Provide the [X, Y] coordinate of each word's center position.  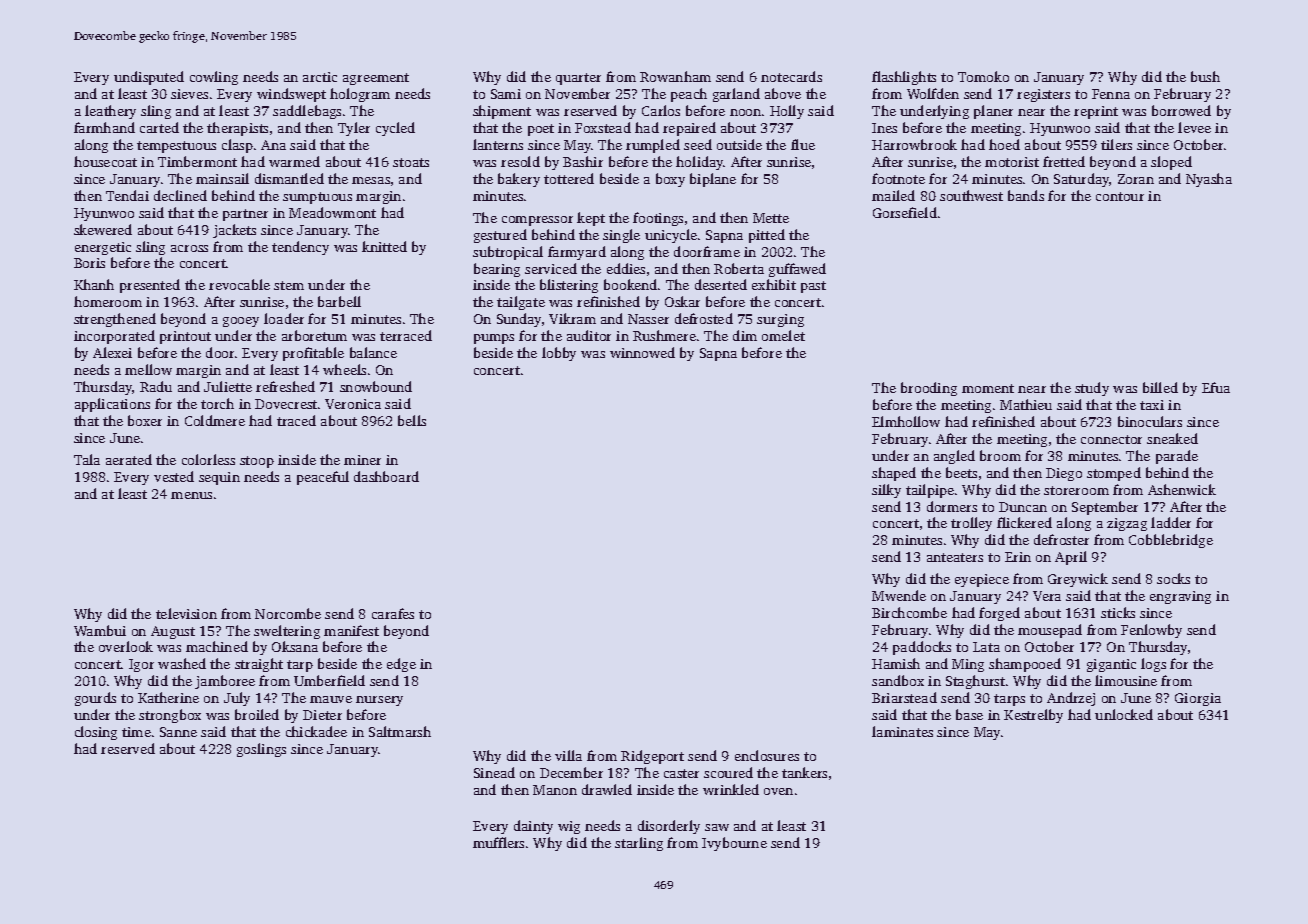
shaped [894, 474]
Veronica [353, 404]
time [136, 732]
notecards [791, 76]
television [186, 613]
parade [1177, 457]
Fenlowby [1151, 631]
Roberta [739, 268]
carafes [393, 613]
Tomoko [983, 76]
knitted [384, 246]
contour [1120, 196]
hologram [360, 95]
